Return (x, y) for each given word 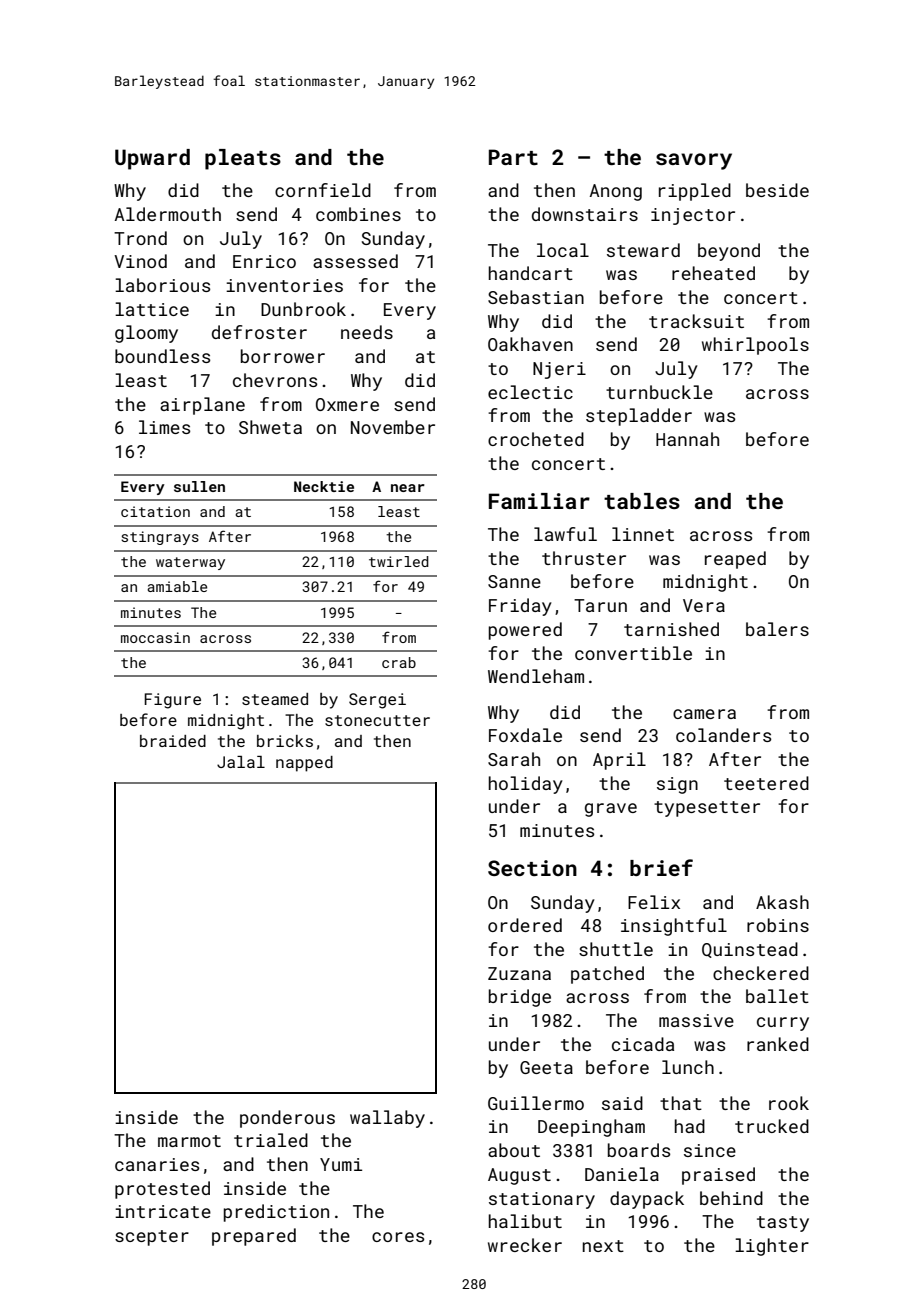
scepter (152, 1238)
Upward (152, 159)
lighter (772, 1247)
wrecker (525, 1245)
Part (513, 157)
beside (777, 190)
